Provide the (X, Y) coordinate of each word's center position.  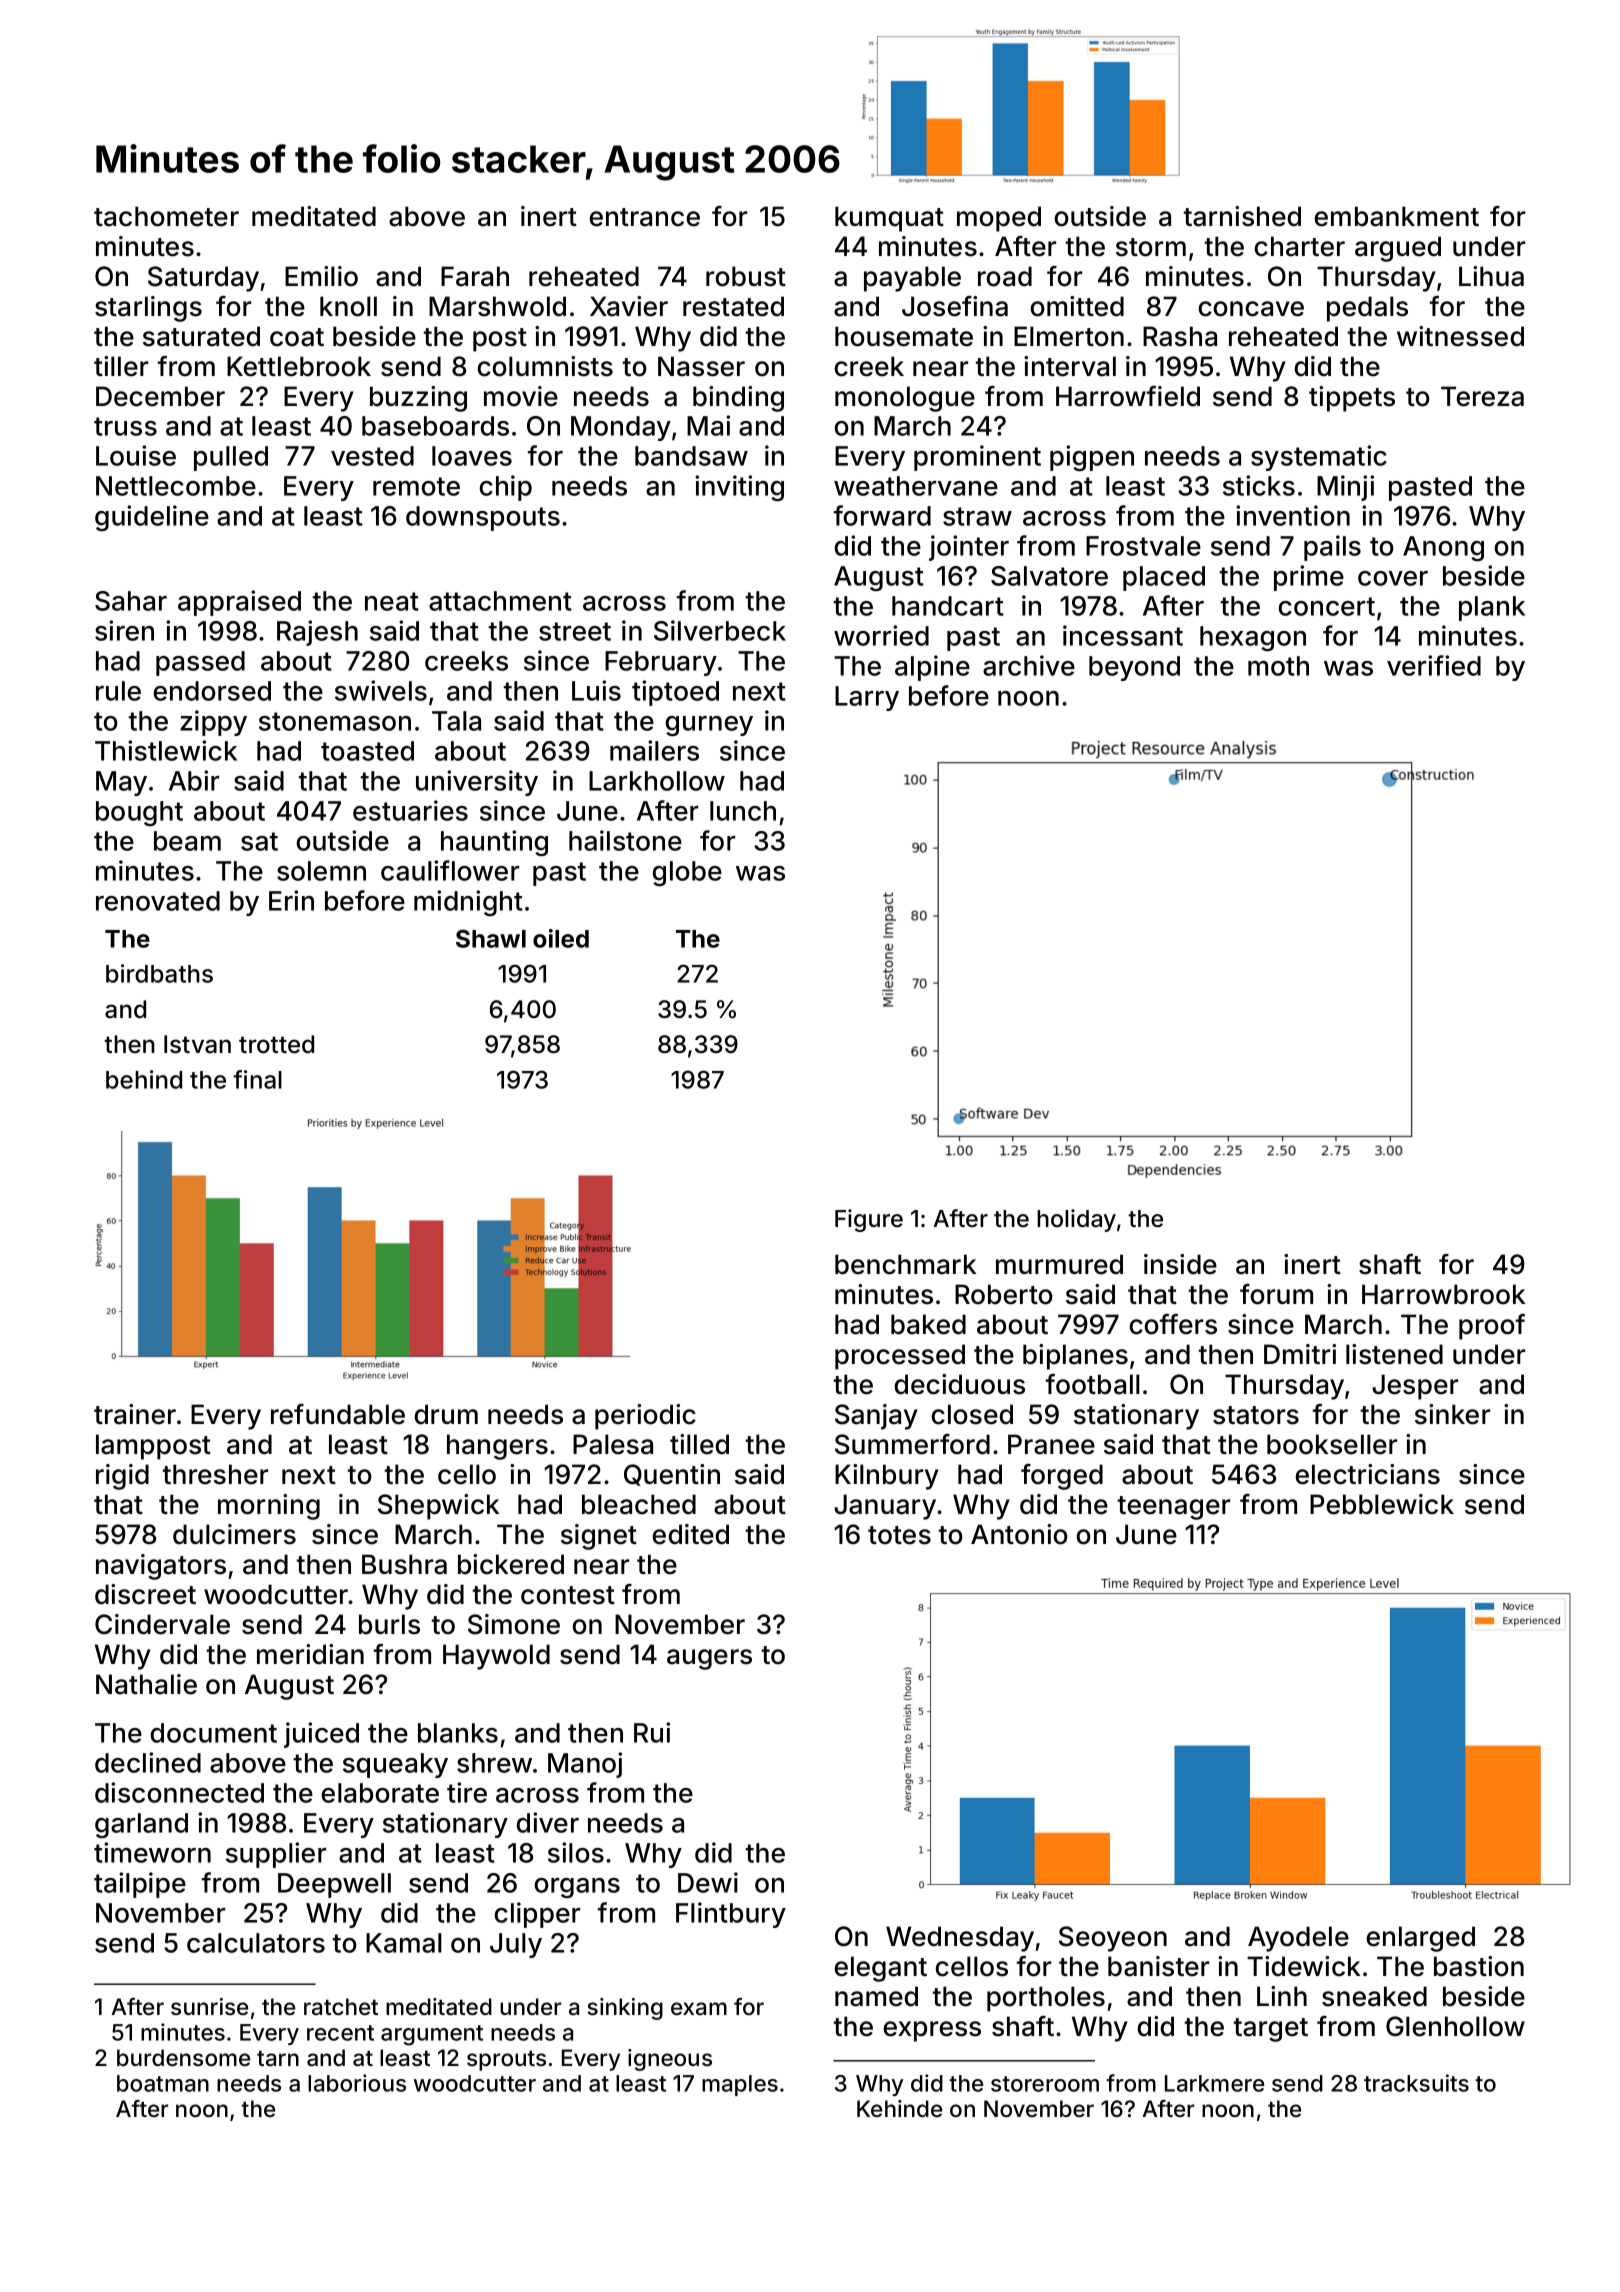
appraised (239, 603)
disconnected (179, 1792)
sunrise (209, 2006)
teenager (1174, 1508)
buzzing (418, 399)
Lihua (1491, 276)
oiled (561, 938)
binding (738, 399)
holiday (1076, 1220)
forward (882, 515)
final (257, 1079)
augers (709, 1659)
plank (1492, 608)
